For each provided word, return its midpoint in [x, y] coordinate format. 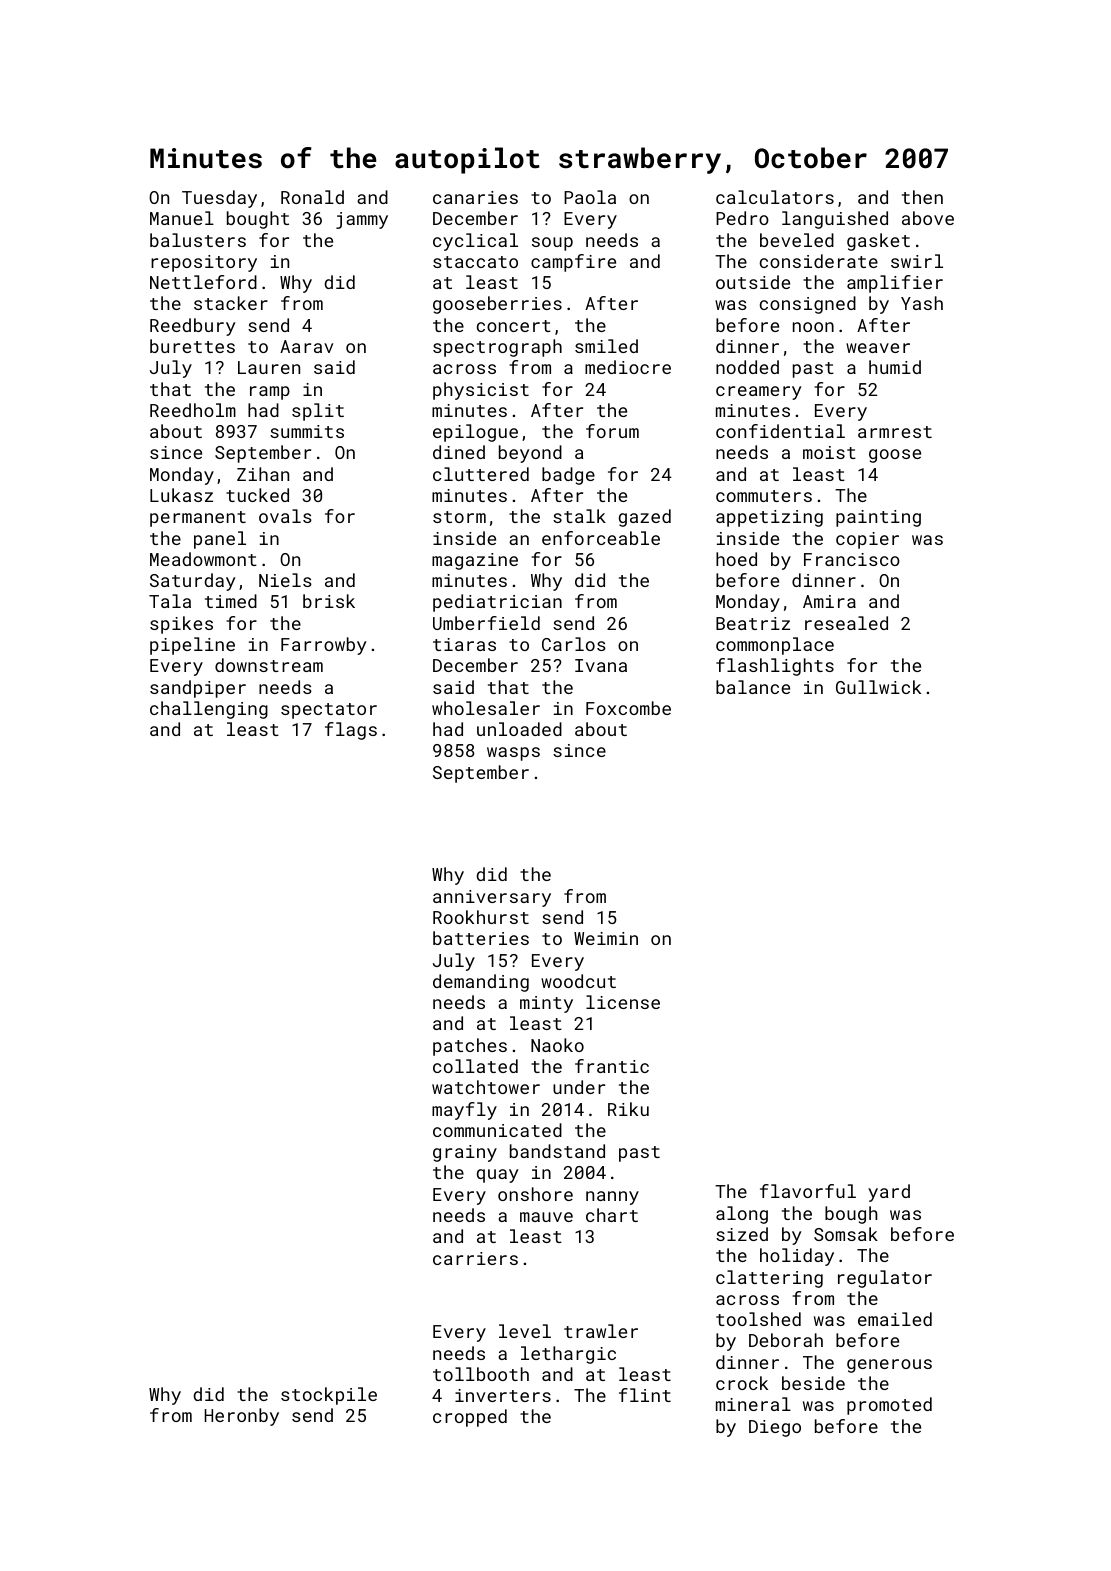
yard [889, 1193]
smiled [606, 346]
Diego [775, 1428]
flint [645, 1395]
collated [475, 1066]
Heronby [242, 1417]
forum [612, 431]
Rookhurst [481, 917]
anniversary [492, 898]
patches [470, 1047]
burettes [192, 346]
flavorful [808, 1191]
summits [307, 431]
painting [878, 518]
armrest [895, 432]
